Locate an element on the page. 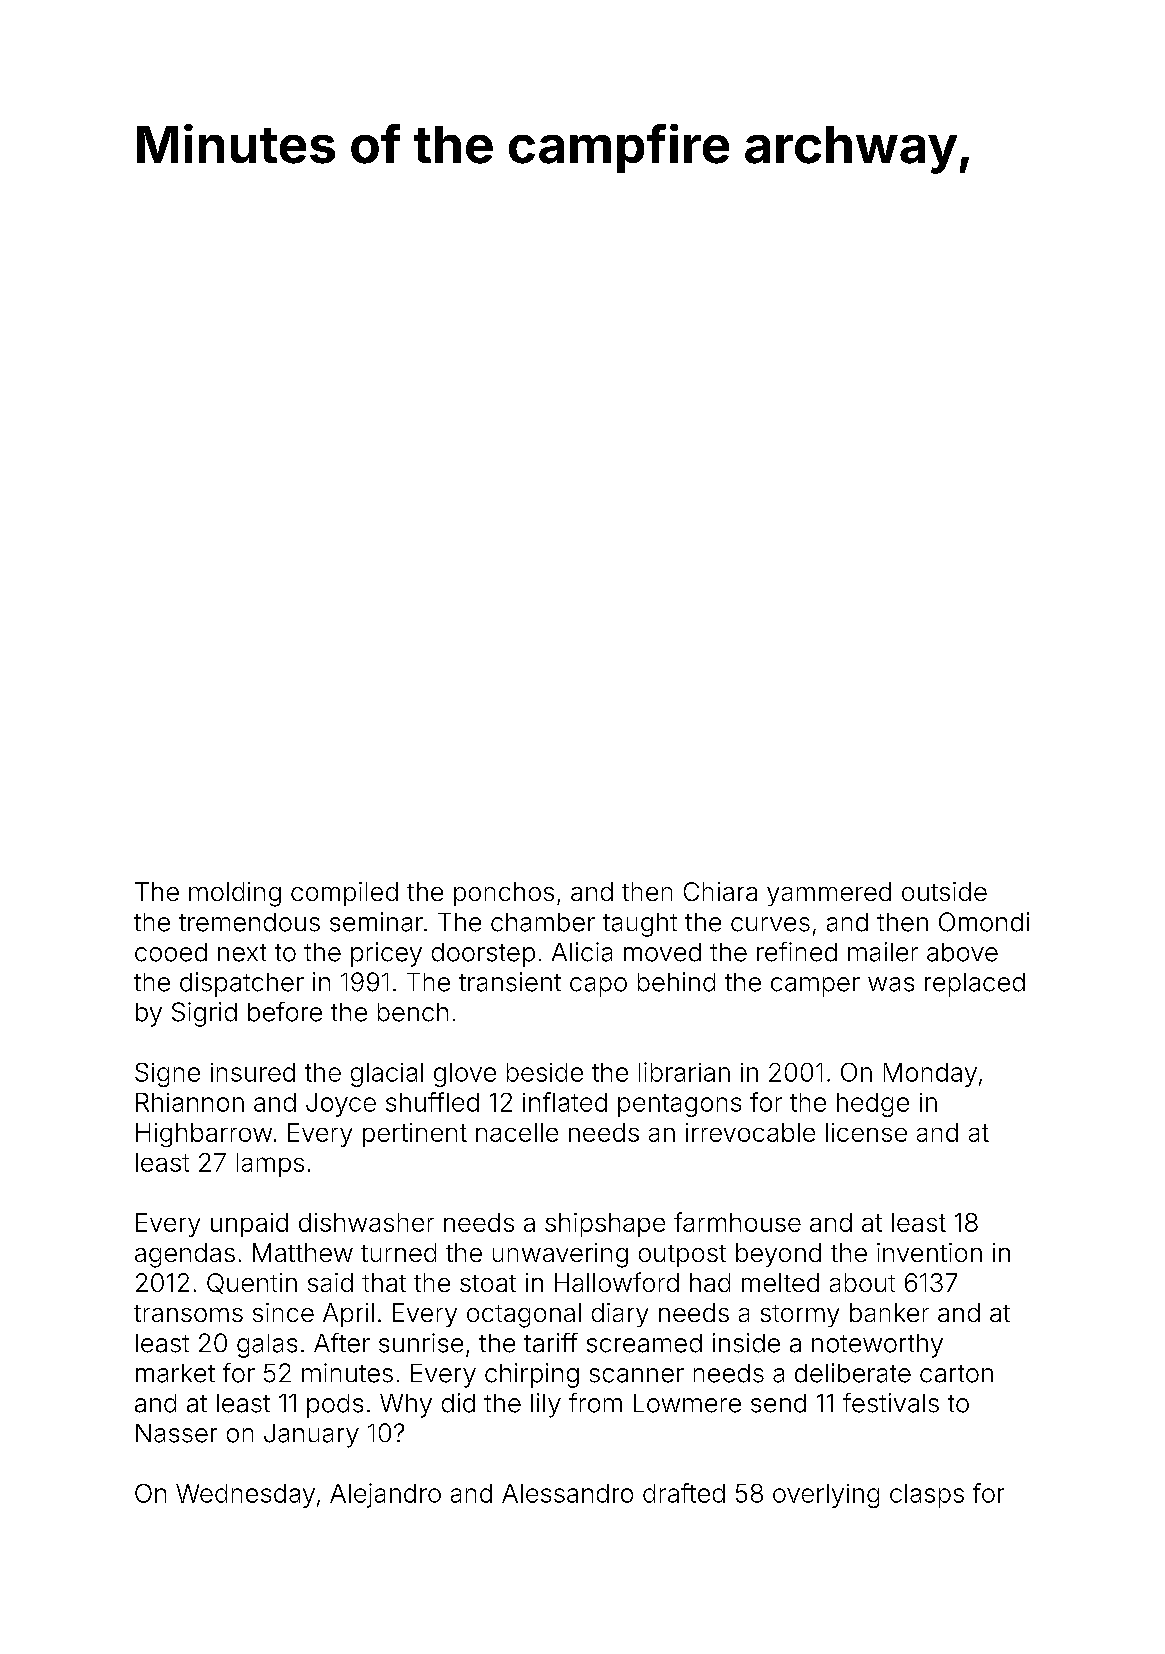  hedge is located at coordinates (873, 1105).
